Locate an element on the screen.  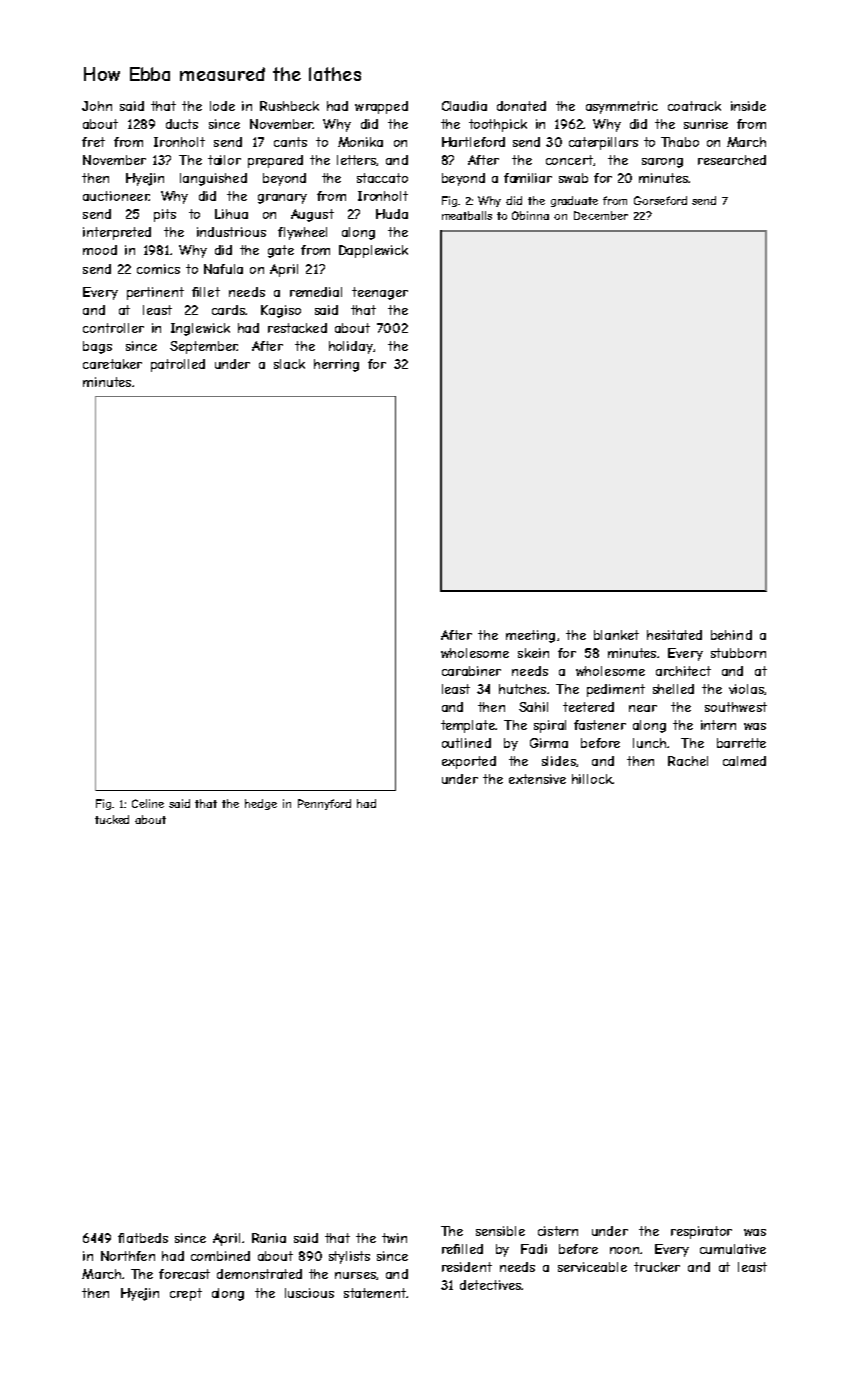
patrolled is located at coordinates (178, 365).
